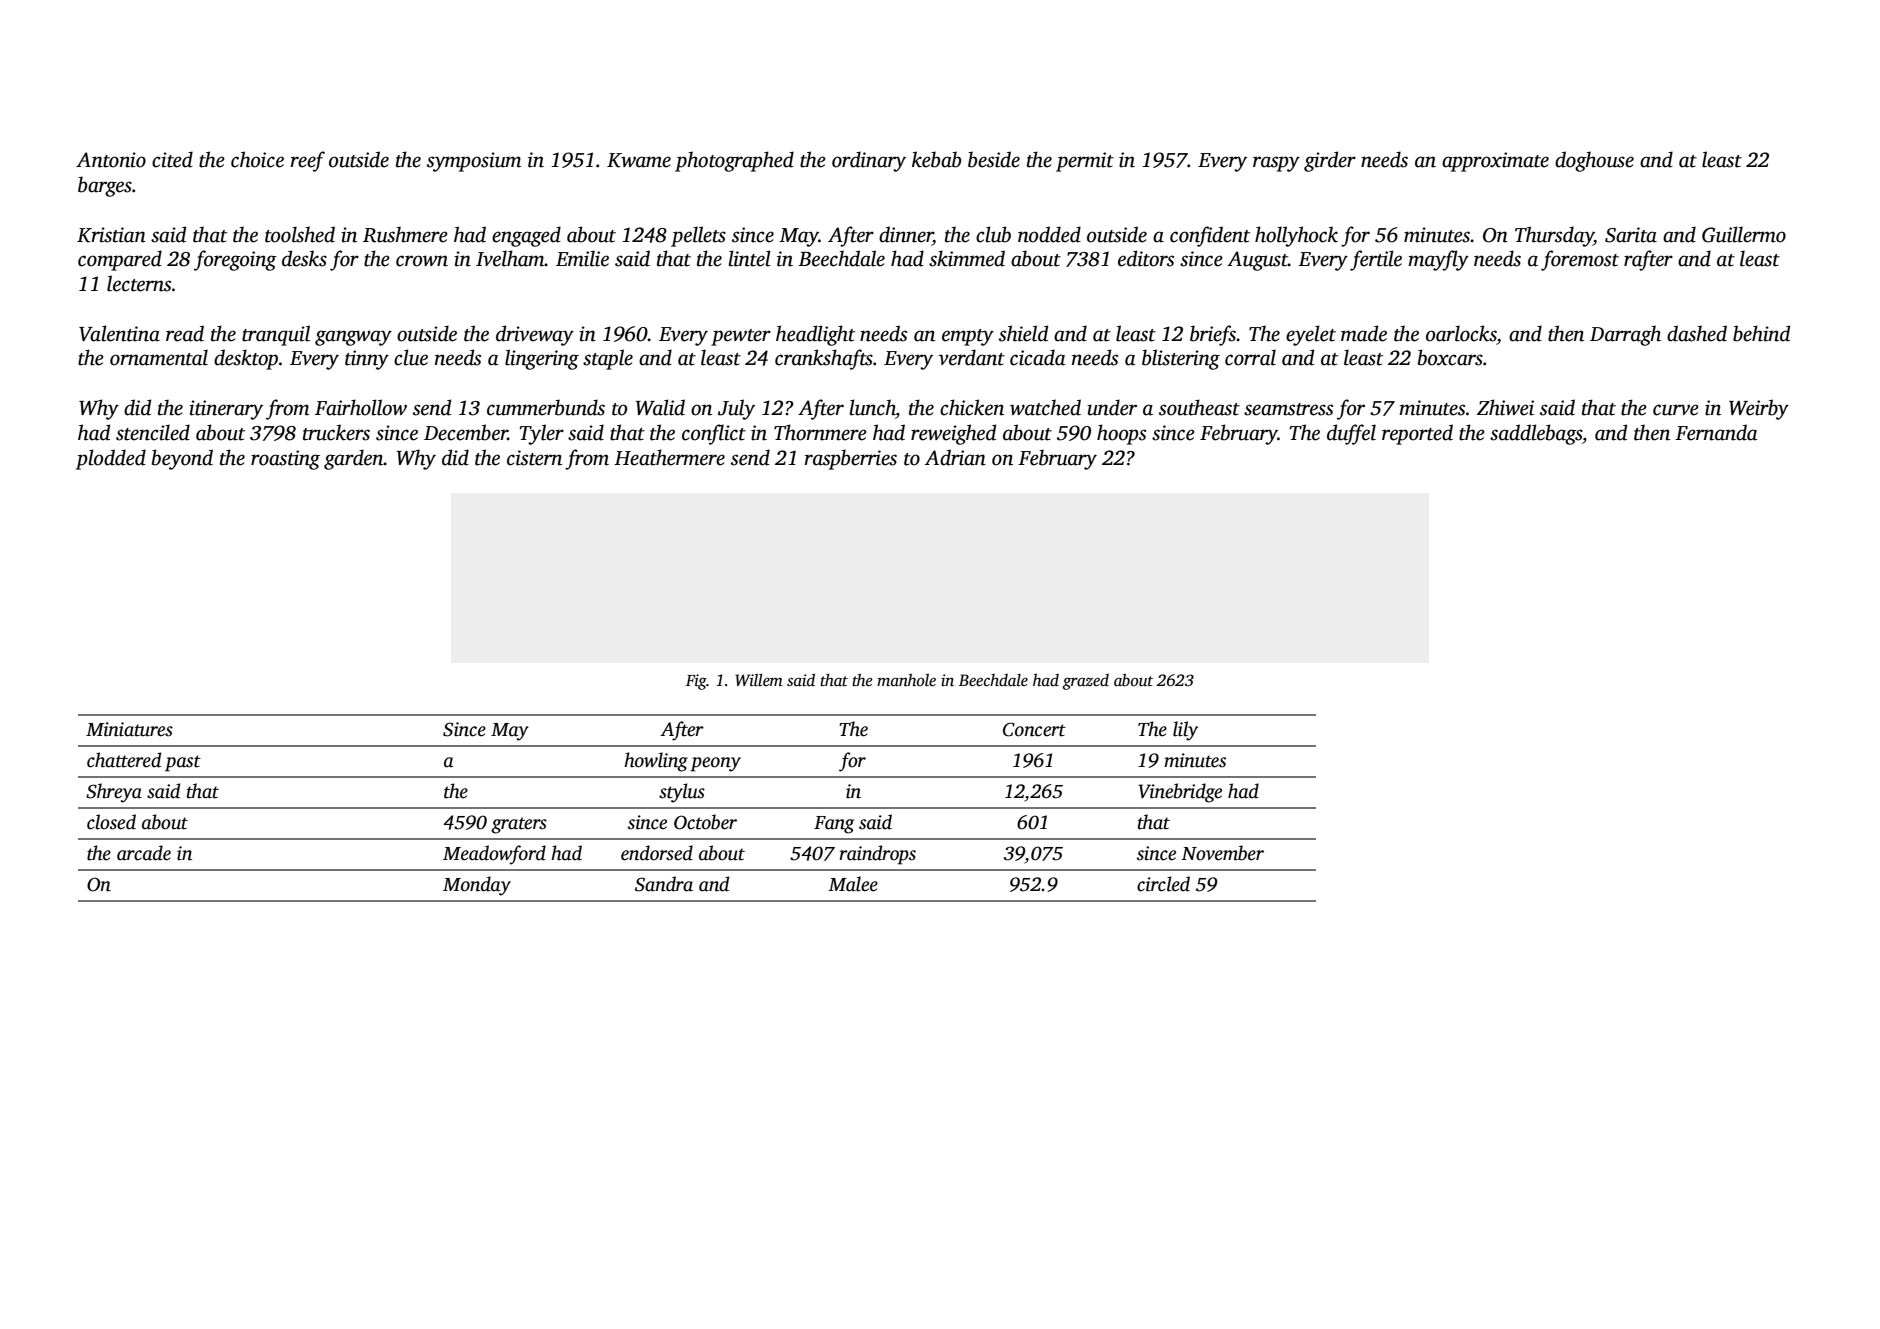  What do you see at coordinates (519, 825) in the screenshot?
I see `graters` at bounding box center [519, 825].
